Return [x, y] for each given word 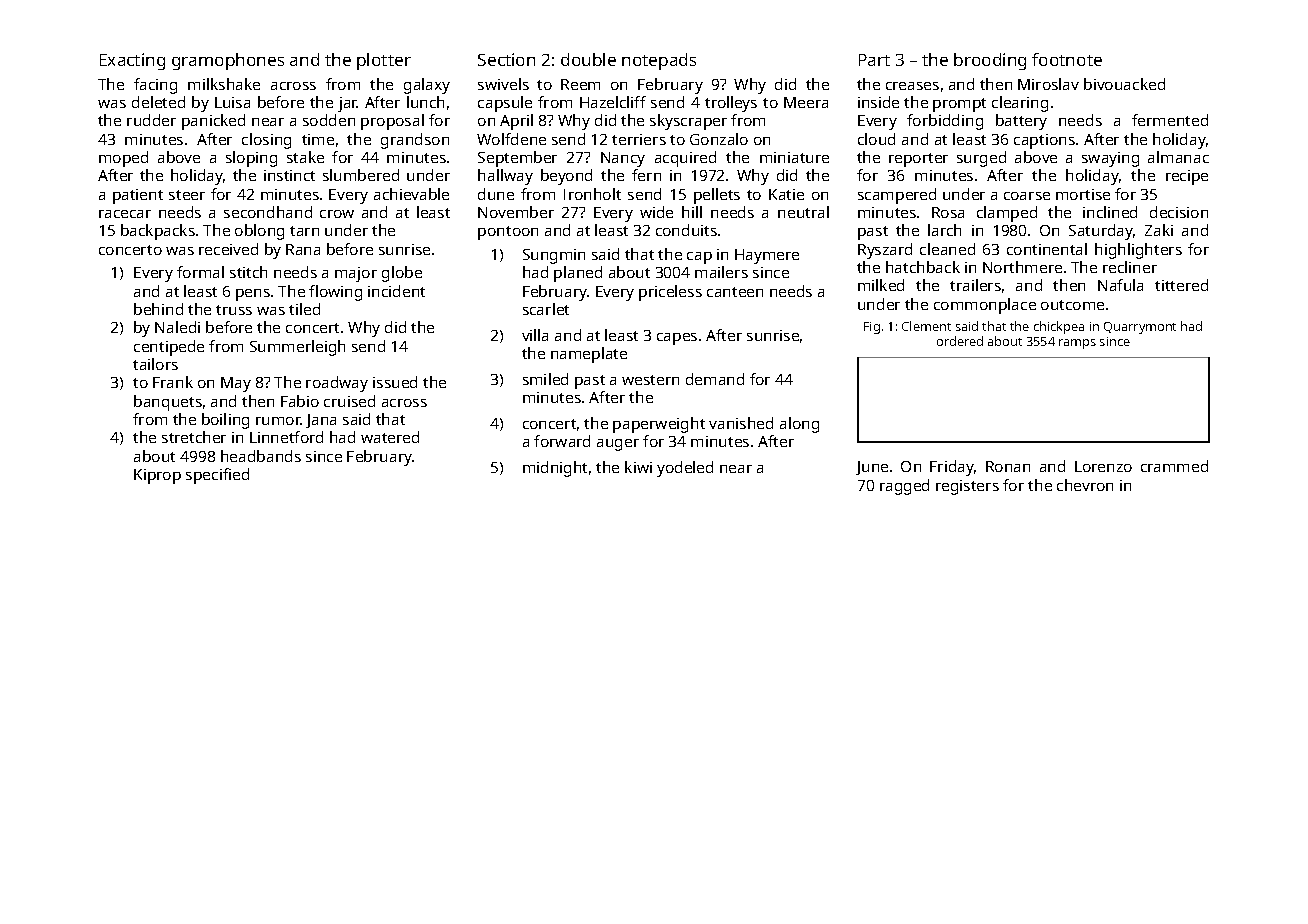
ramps [1077, 344]
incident [396, 291]
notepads [659, 61]
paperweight [659, 425]
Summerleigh [297, 348]
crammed [1174, 466]
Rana [303, 249]
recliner [1130, 267]
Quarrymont [1140, 328]
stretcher [194, 437]
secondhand [268, 212]
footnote [1067, 59]
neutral [803, 212]
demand [715, 379]
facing [155, 86]
